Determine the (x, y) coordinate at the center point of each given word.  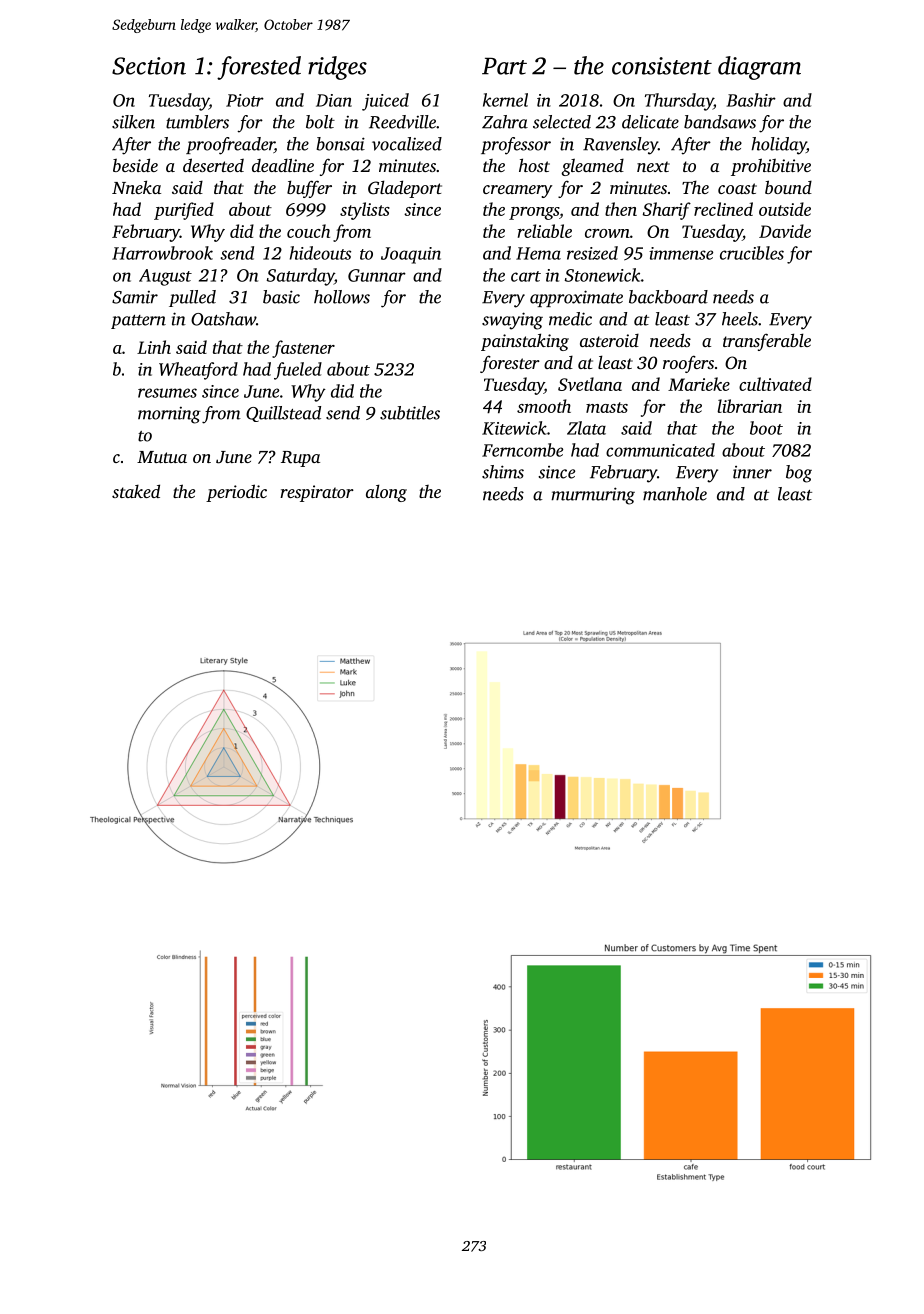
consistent (662, 66)
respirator (317, 493)
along (386, 493)
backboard (668, 297)
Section (149, 66)
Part (504, 66)
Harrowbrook (162, 253)
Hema (538, 253)
